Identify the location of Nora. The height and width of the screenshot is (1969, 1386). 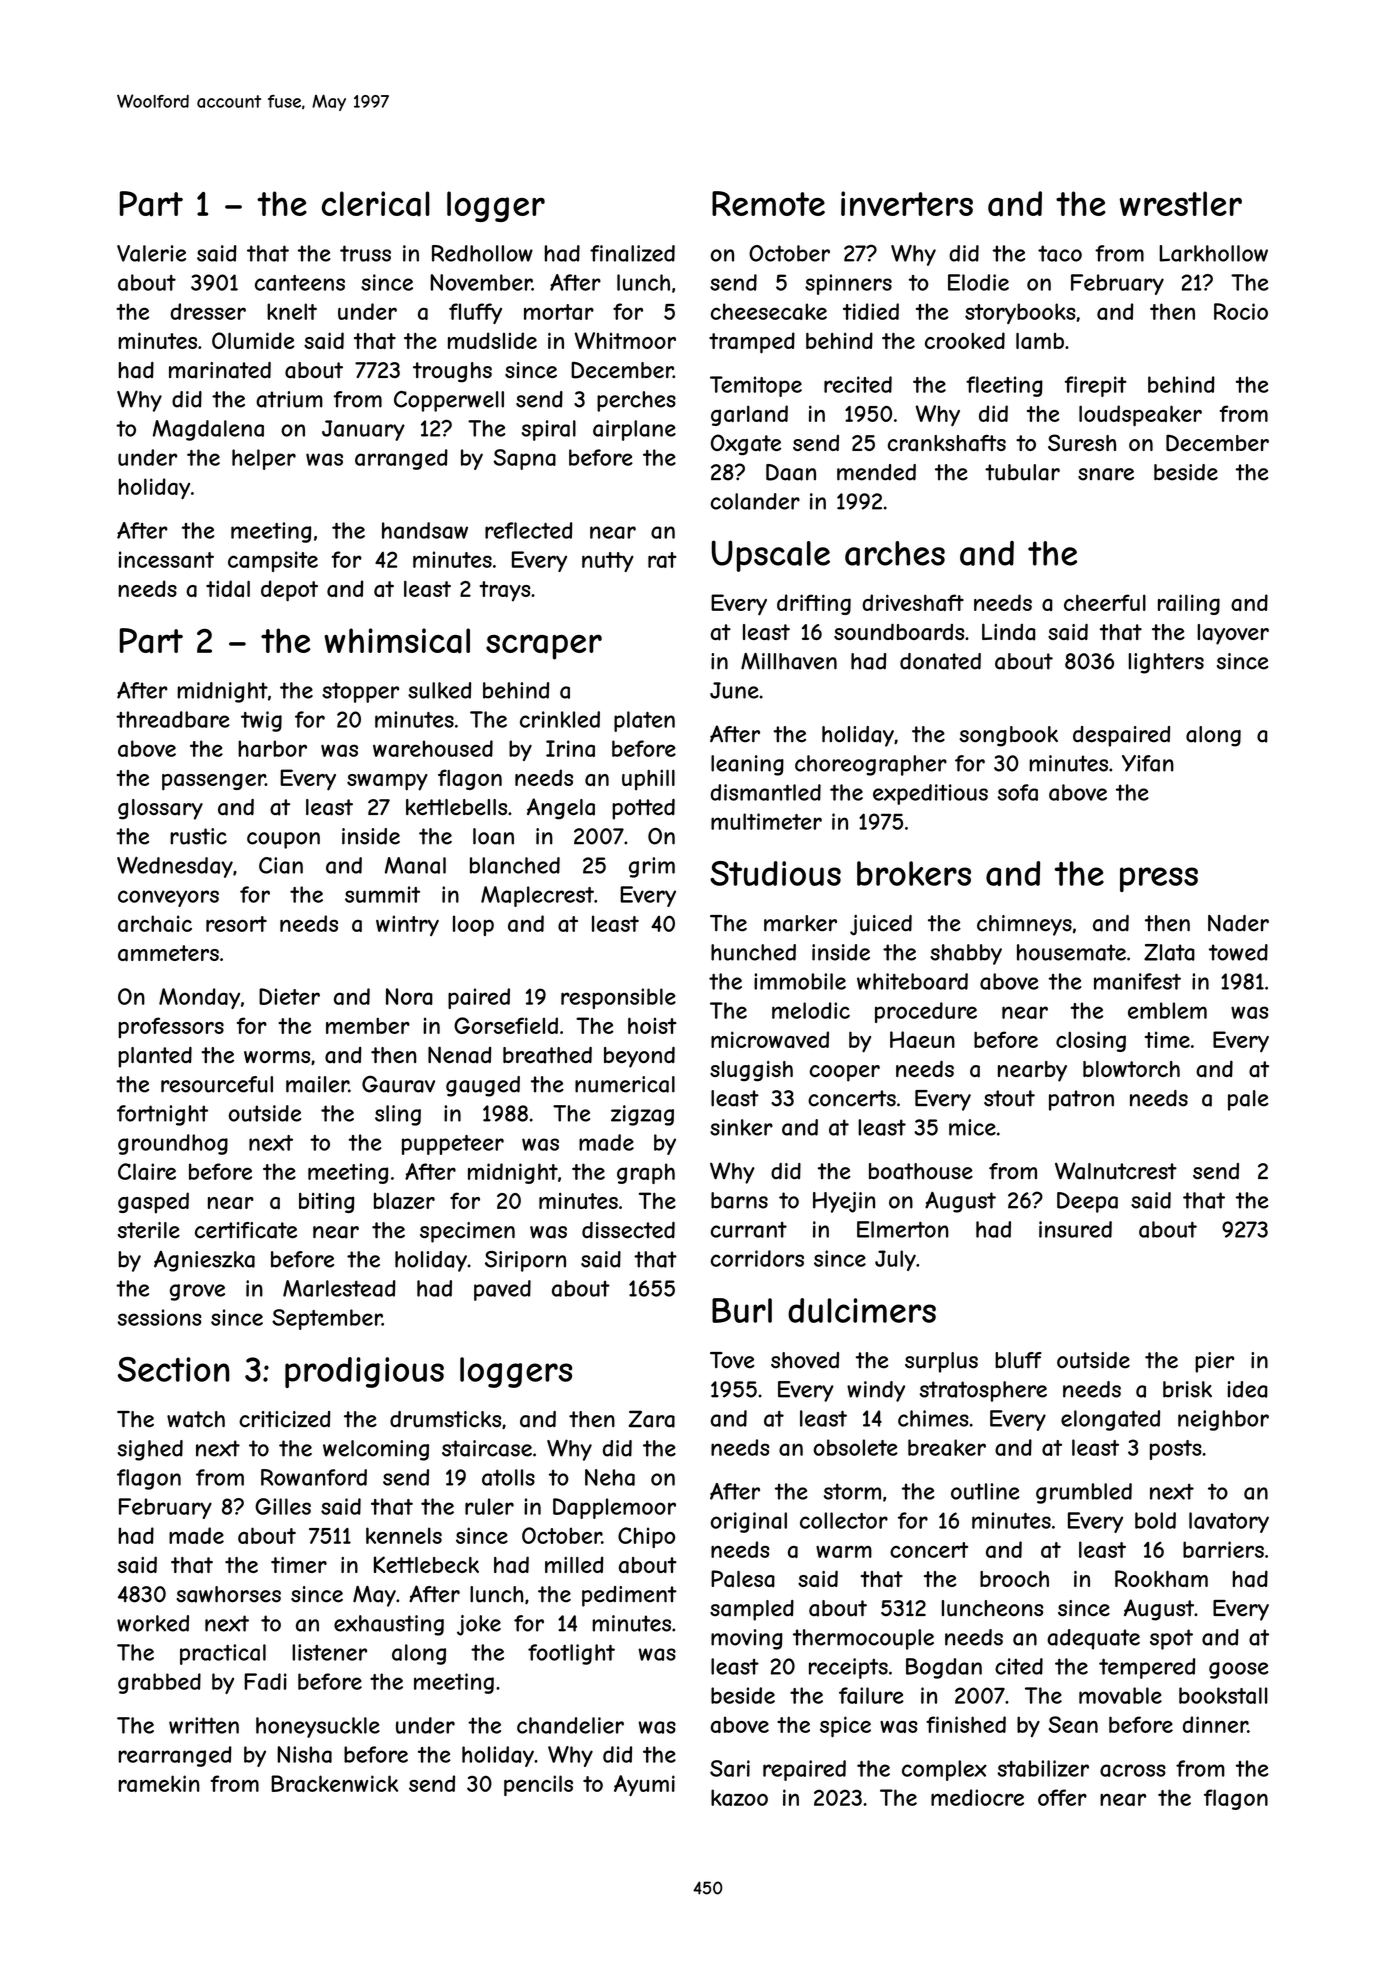
(409, 996).
